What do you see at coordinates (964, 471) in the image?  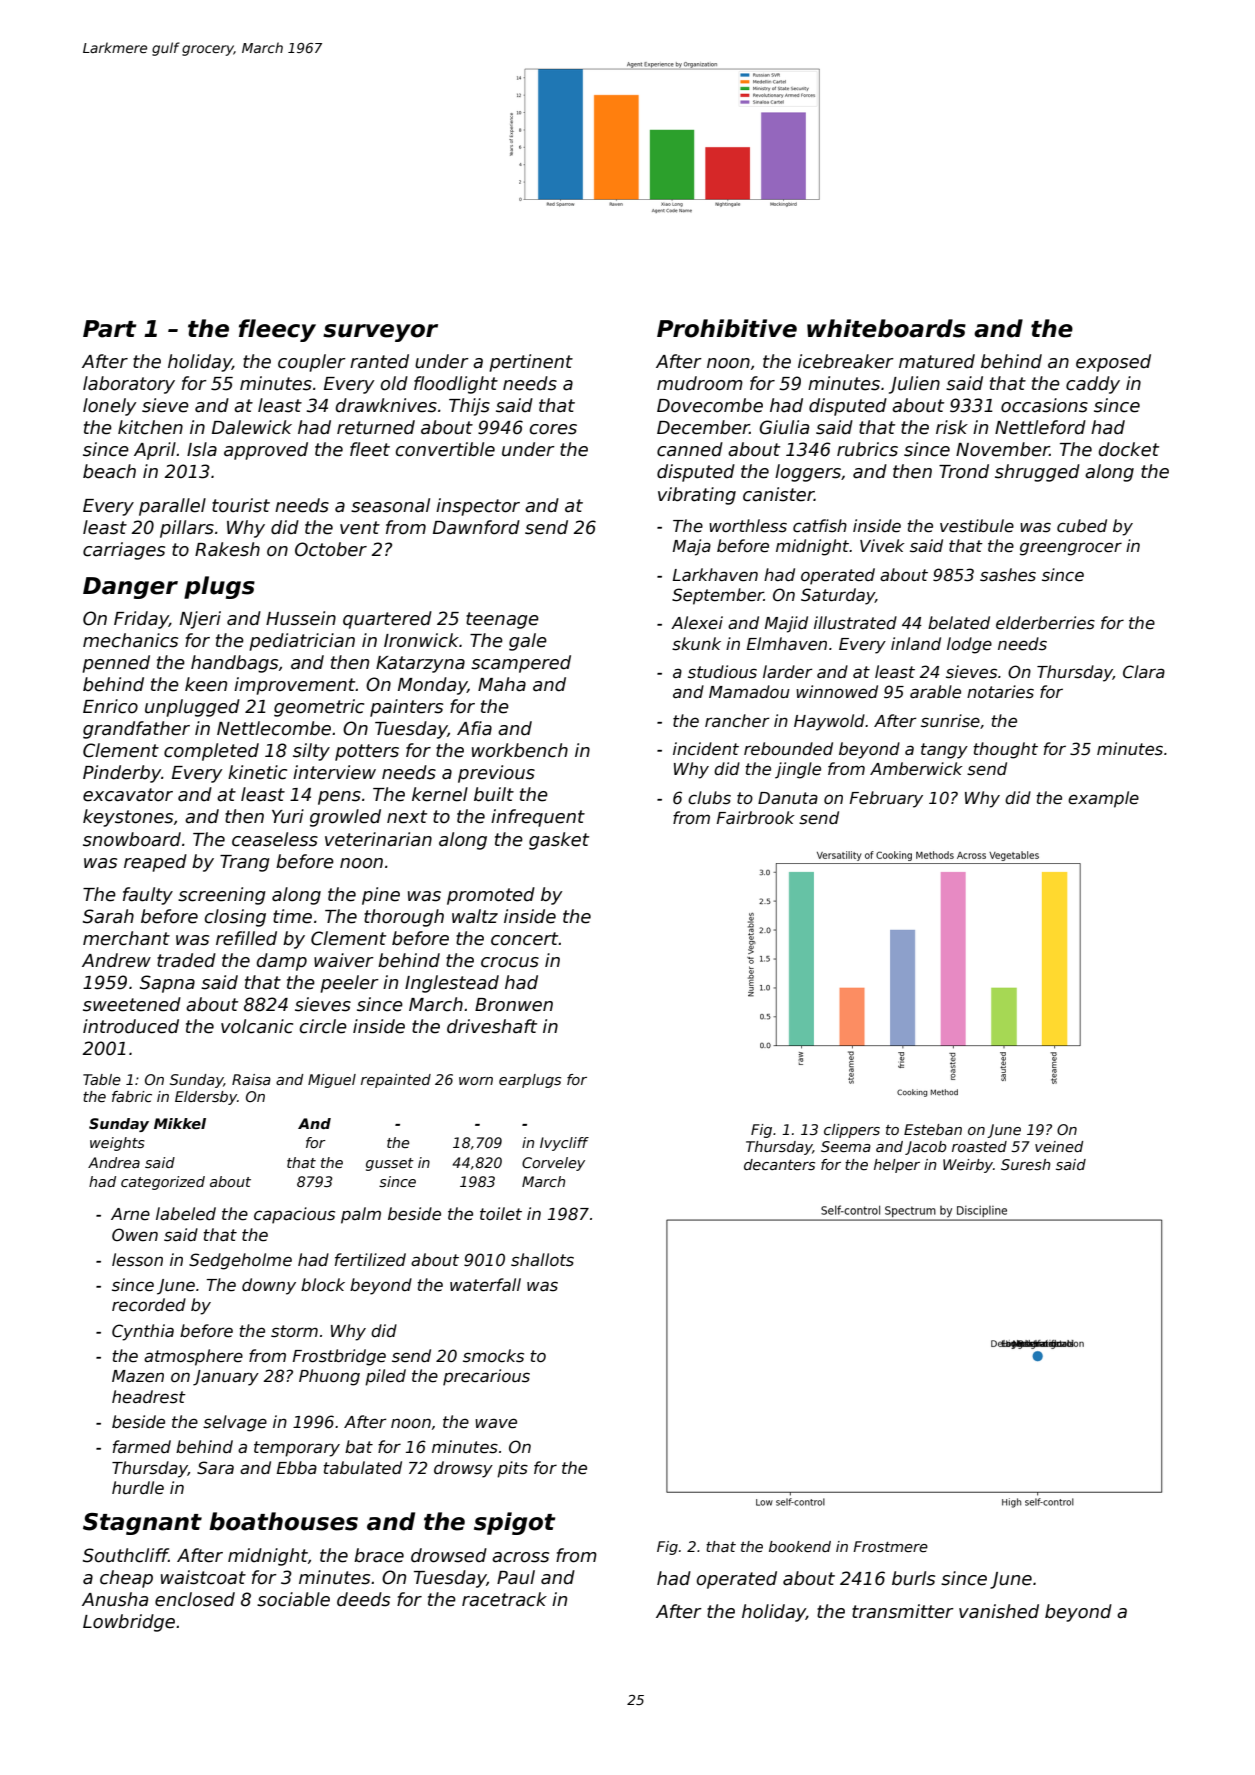 I see `Trond` at bounding box center [964, 471].
